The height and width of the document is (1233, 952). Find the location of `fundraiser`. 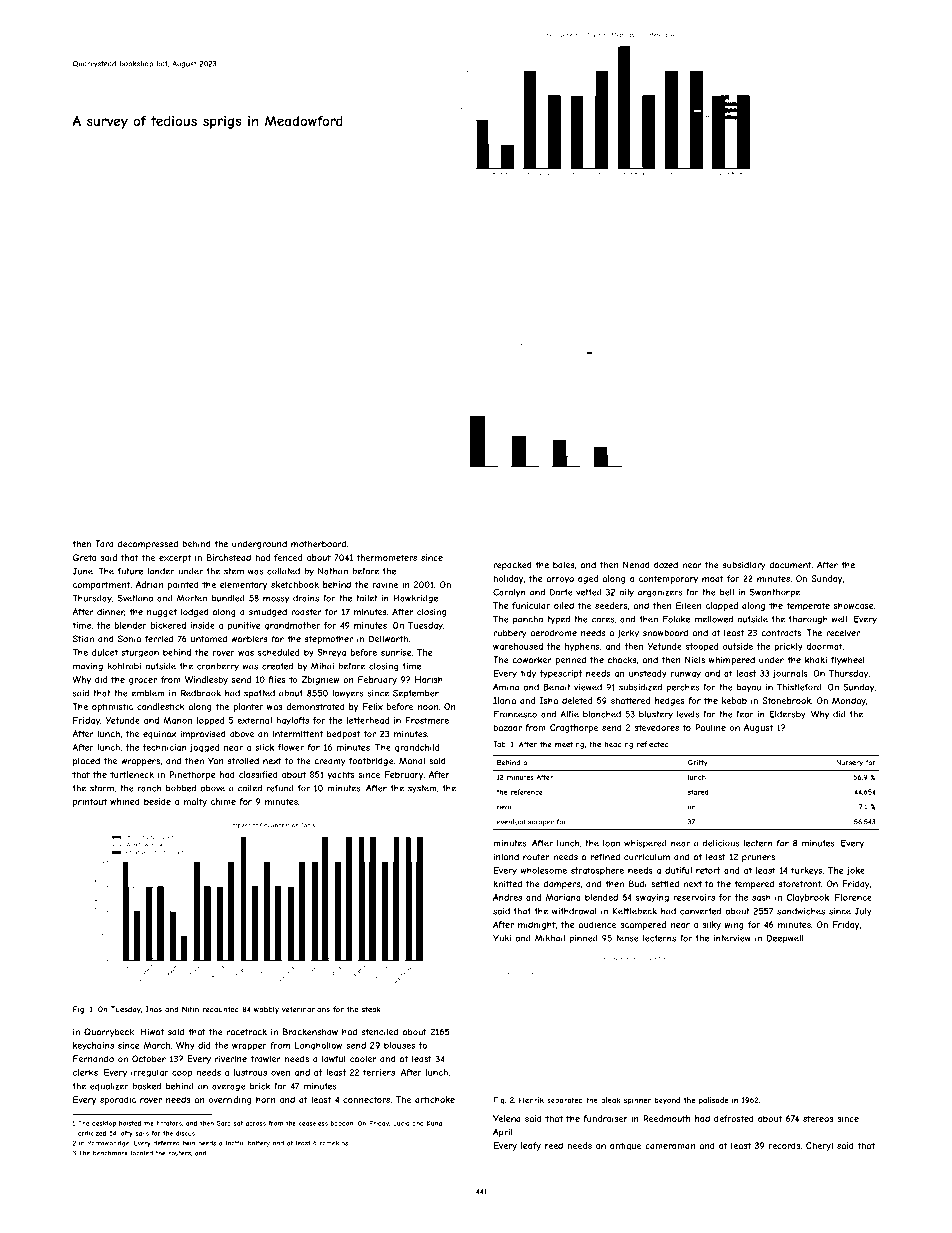

fundraiser is located at coordinates (605, 1118).
